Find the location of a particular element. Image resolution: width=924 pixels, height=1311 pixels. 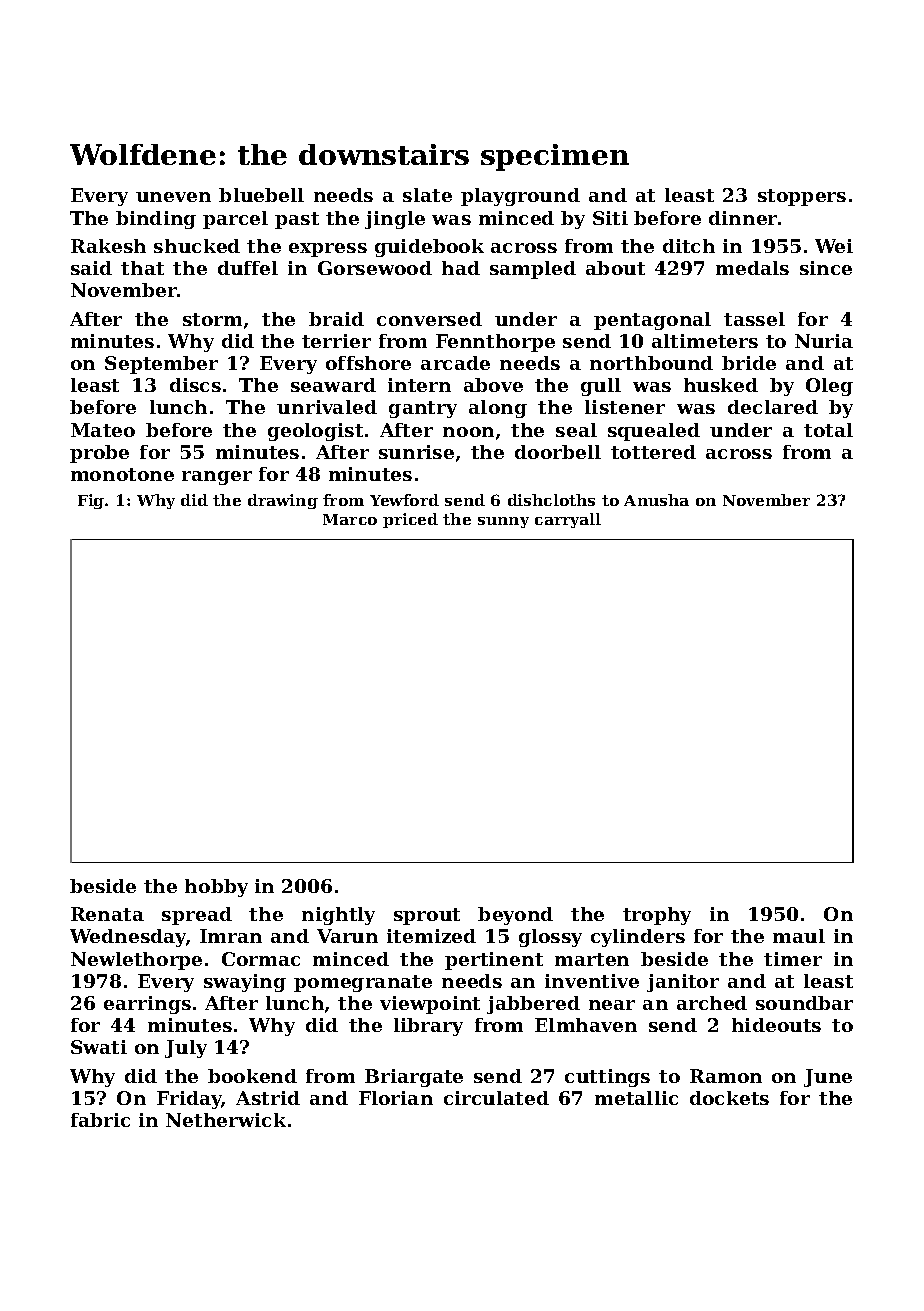

priced is located at coordinates (410, 520).
